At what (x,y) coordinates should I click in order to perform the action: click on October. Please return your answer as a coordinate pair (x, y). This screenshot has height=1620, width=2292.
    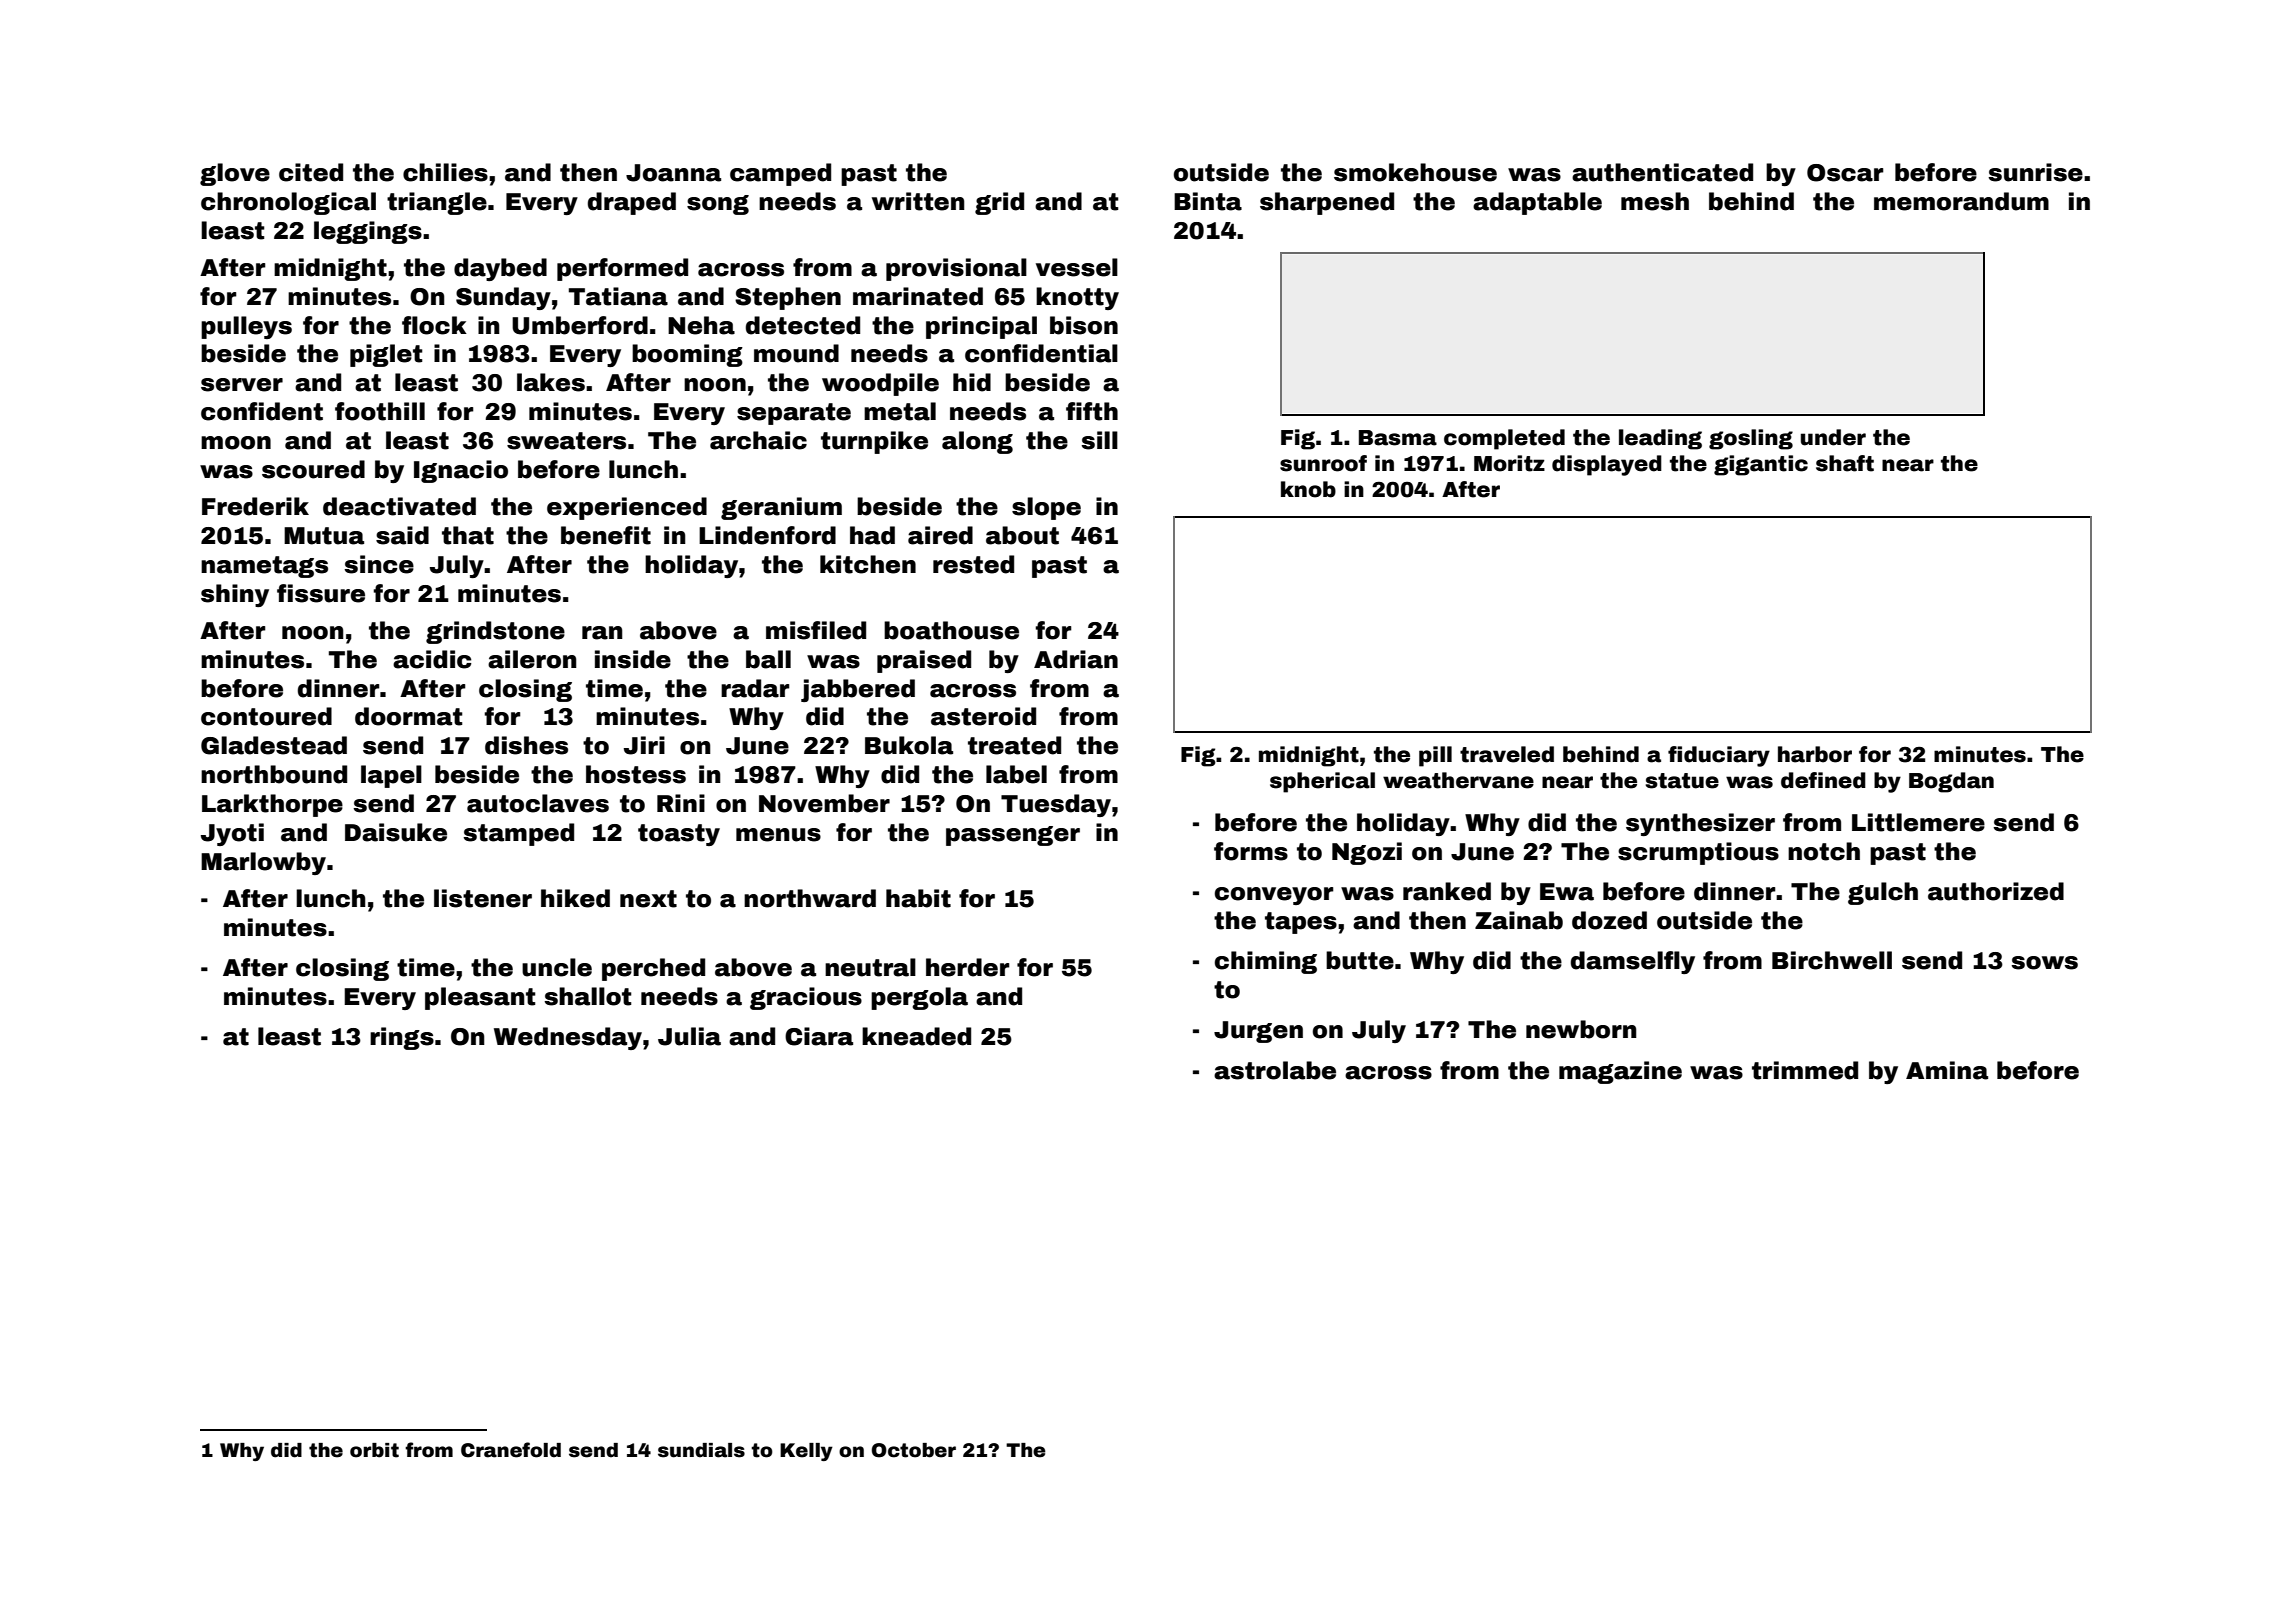
    Looking at the image, I should click on (914, 1450).
